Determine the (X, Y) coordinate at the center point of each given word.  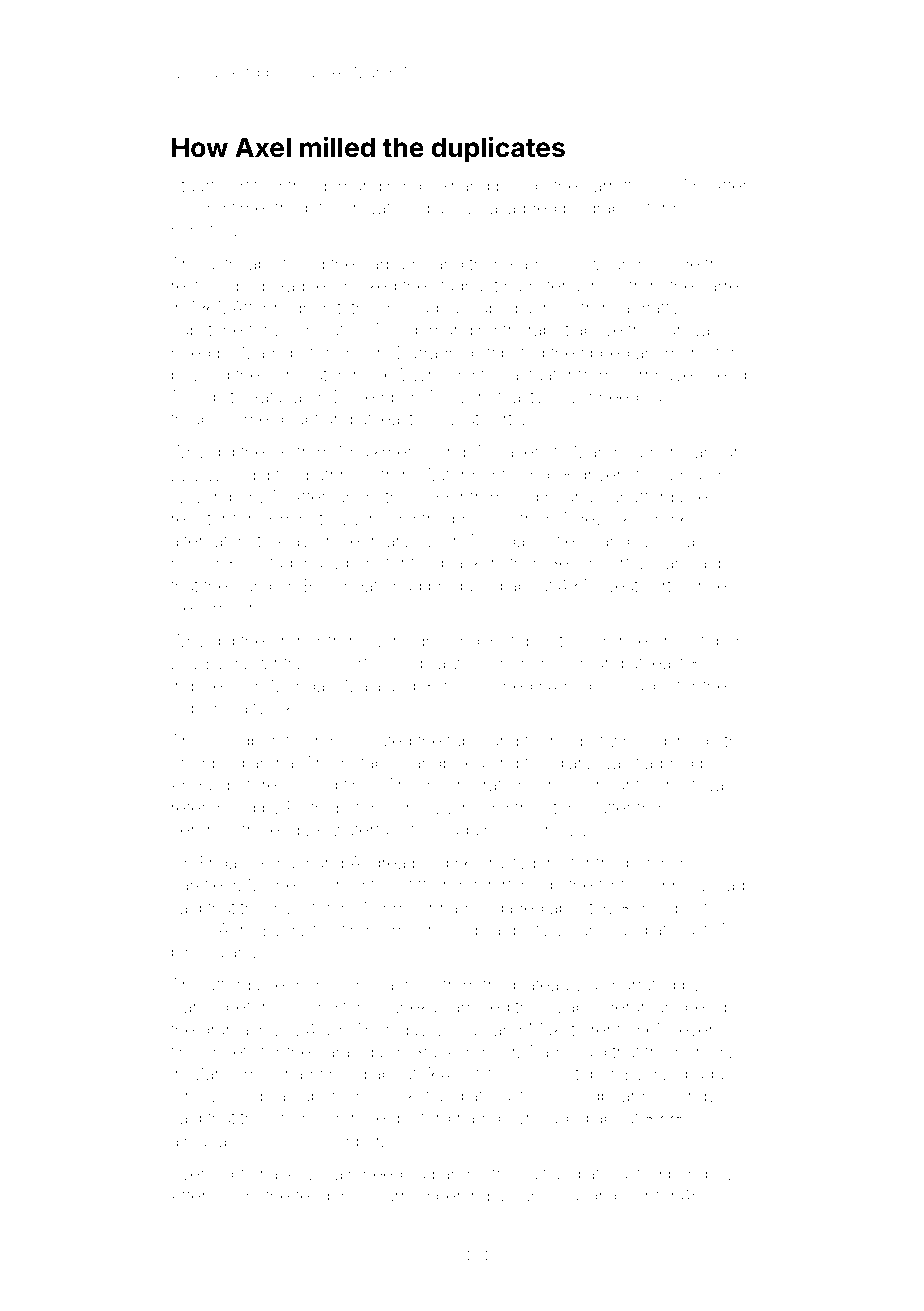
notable (370, 762)
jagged (529, 209)
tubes (532, 640)
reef (681, 784)
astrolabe (242, 263)
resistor (199, 518)
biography (602, 209)
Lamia (678, 474)
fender (320, 1195)
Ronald (283, 862)
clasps (647, 687)
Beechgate (346, 587)
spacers (517, 454)
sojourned (391, 1197)
